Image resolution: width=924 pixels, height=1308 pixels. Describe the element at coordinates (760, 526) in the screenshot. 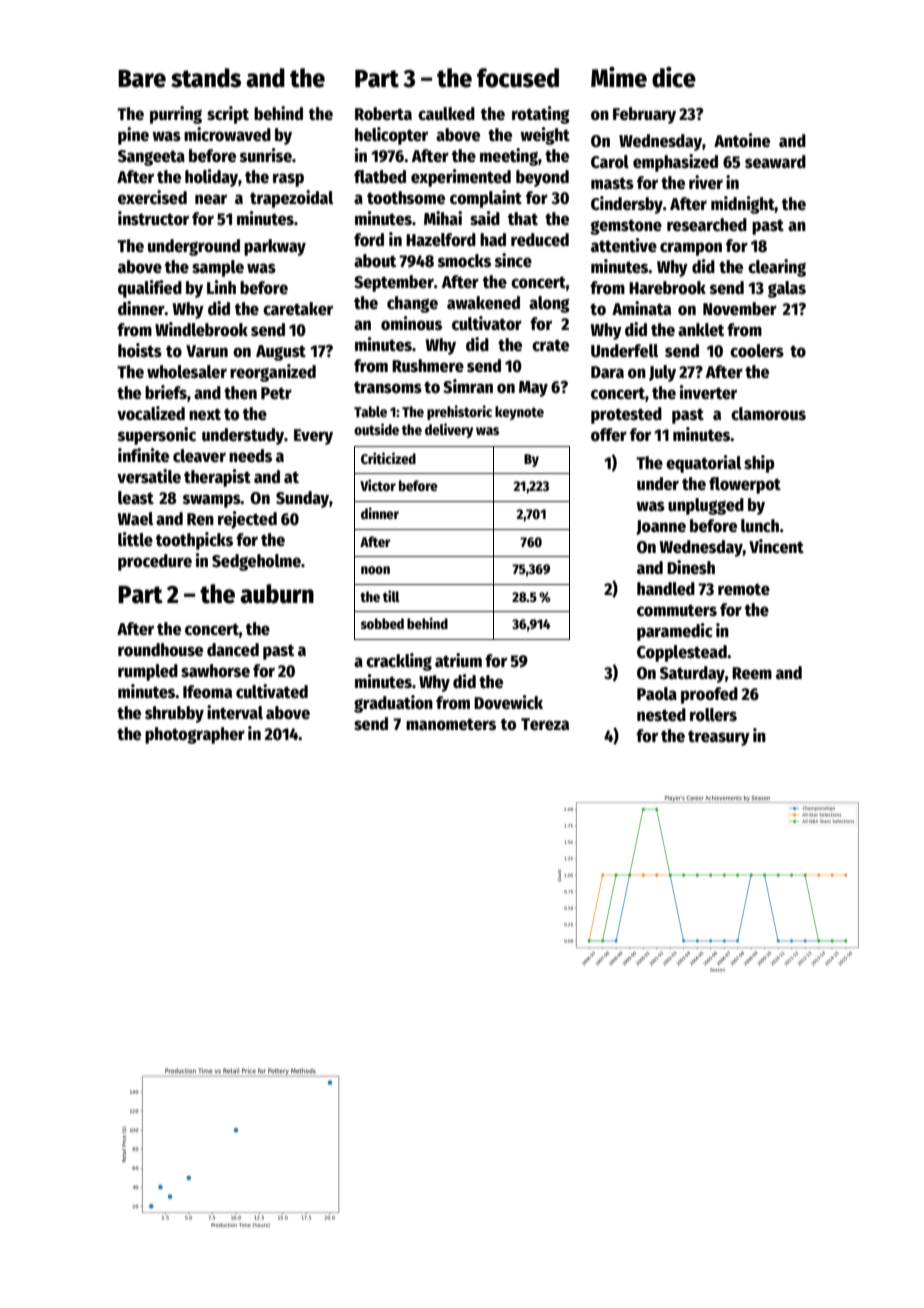

I see `lunch` at that location.
